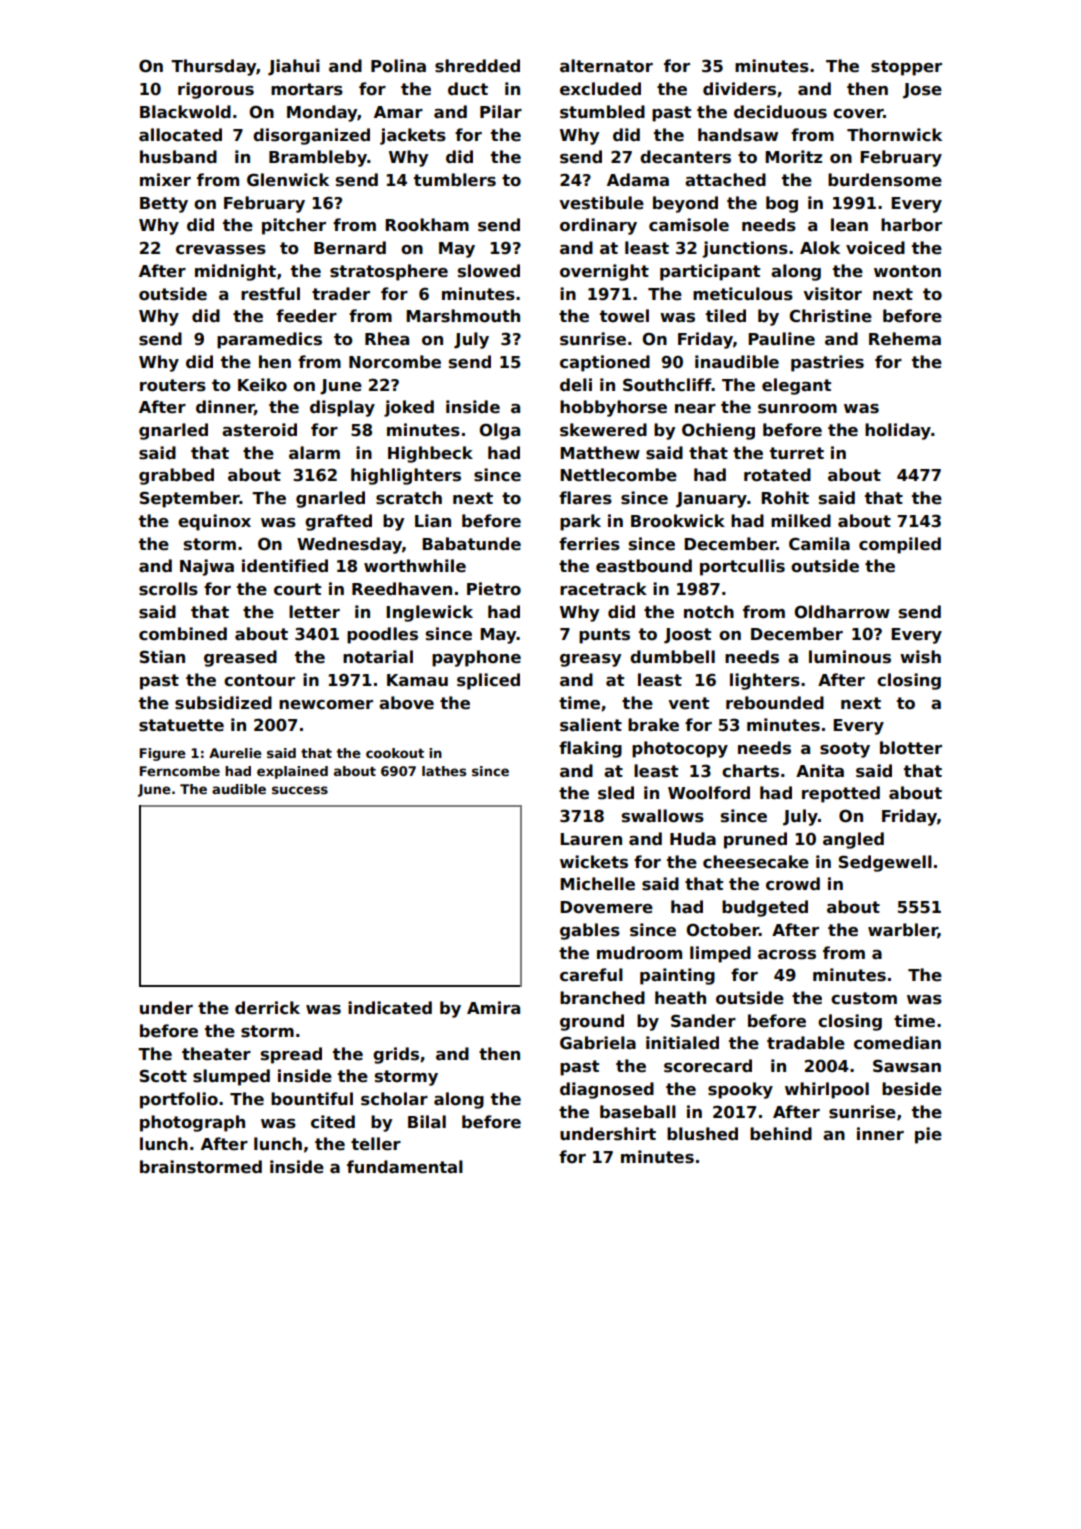  I want to click on Glenwick, so click(288, 180).
